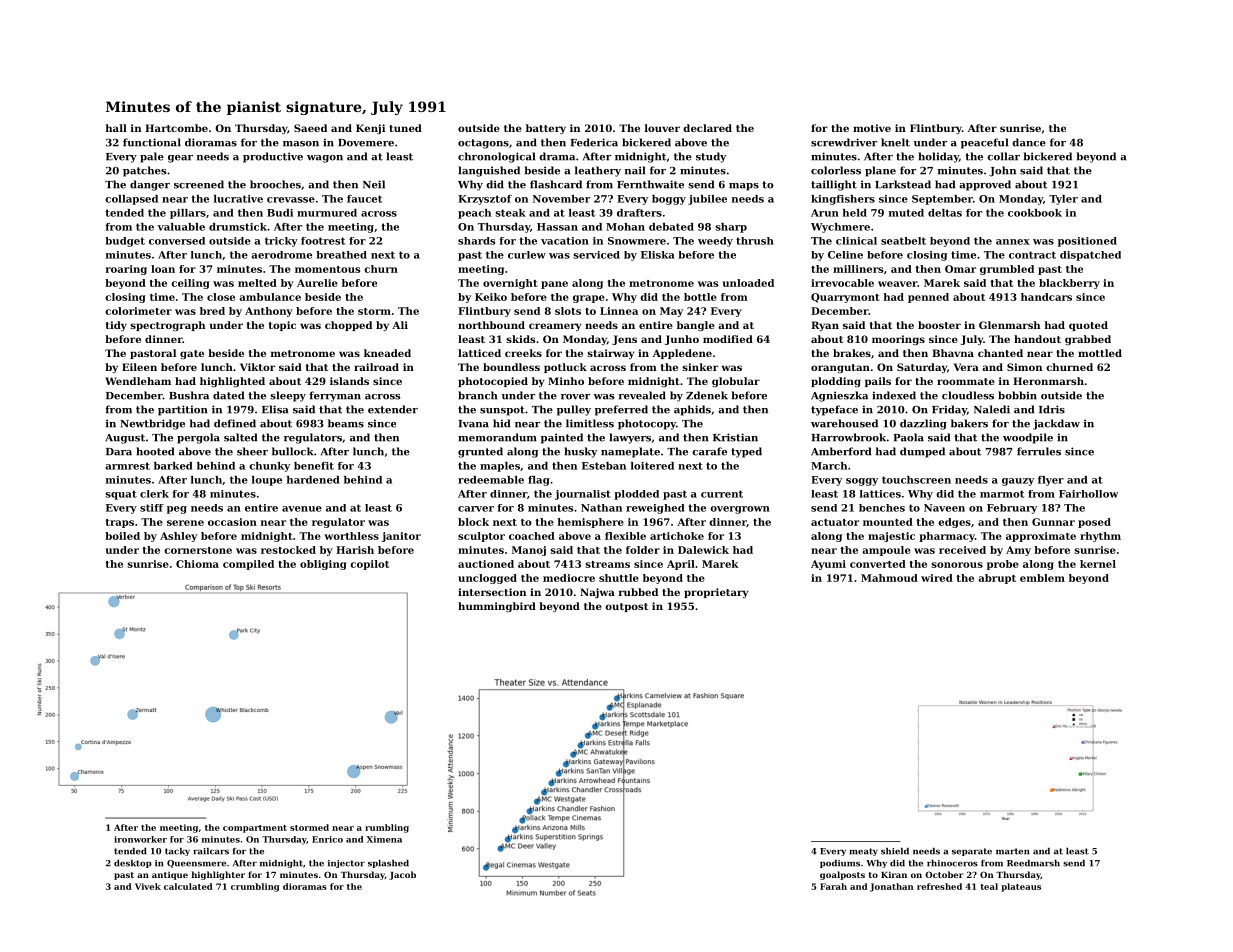  What do you see at coordinates (402, 875) in the page?
I see `Jacob` at bounding box center [402, 875].
